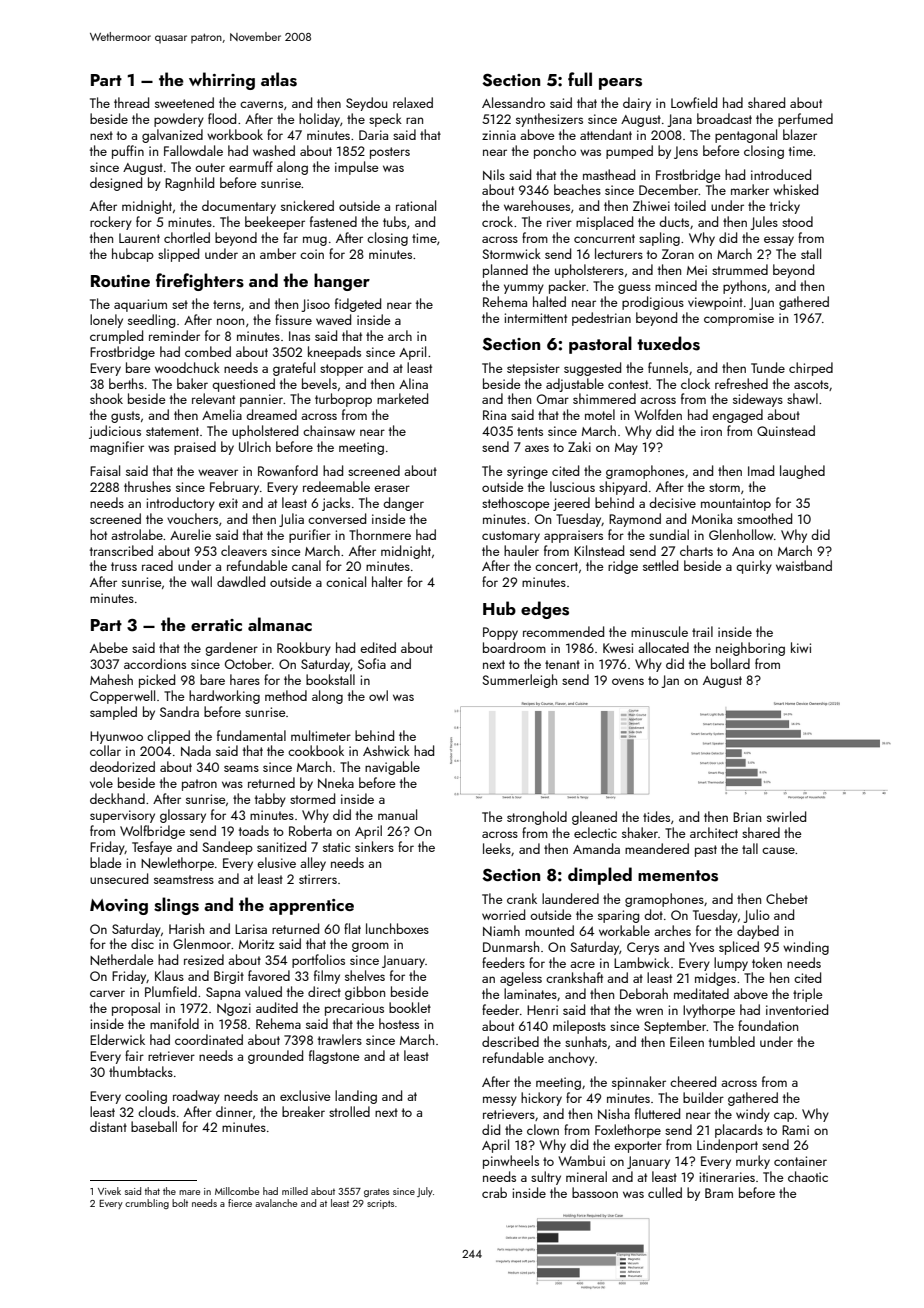  What do you see at coordinates (805, 120) in the screenshot?
I see `perfumed` at bounding box center [805, 120].
